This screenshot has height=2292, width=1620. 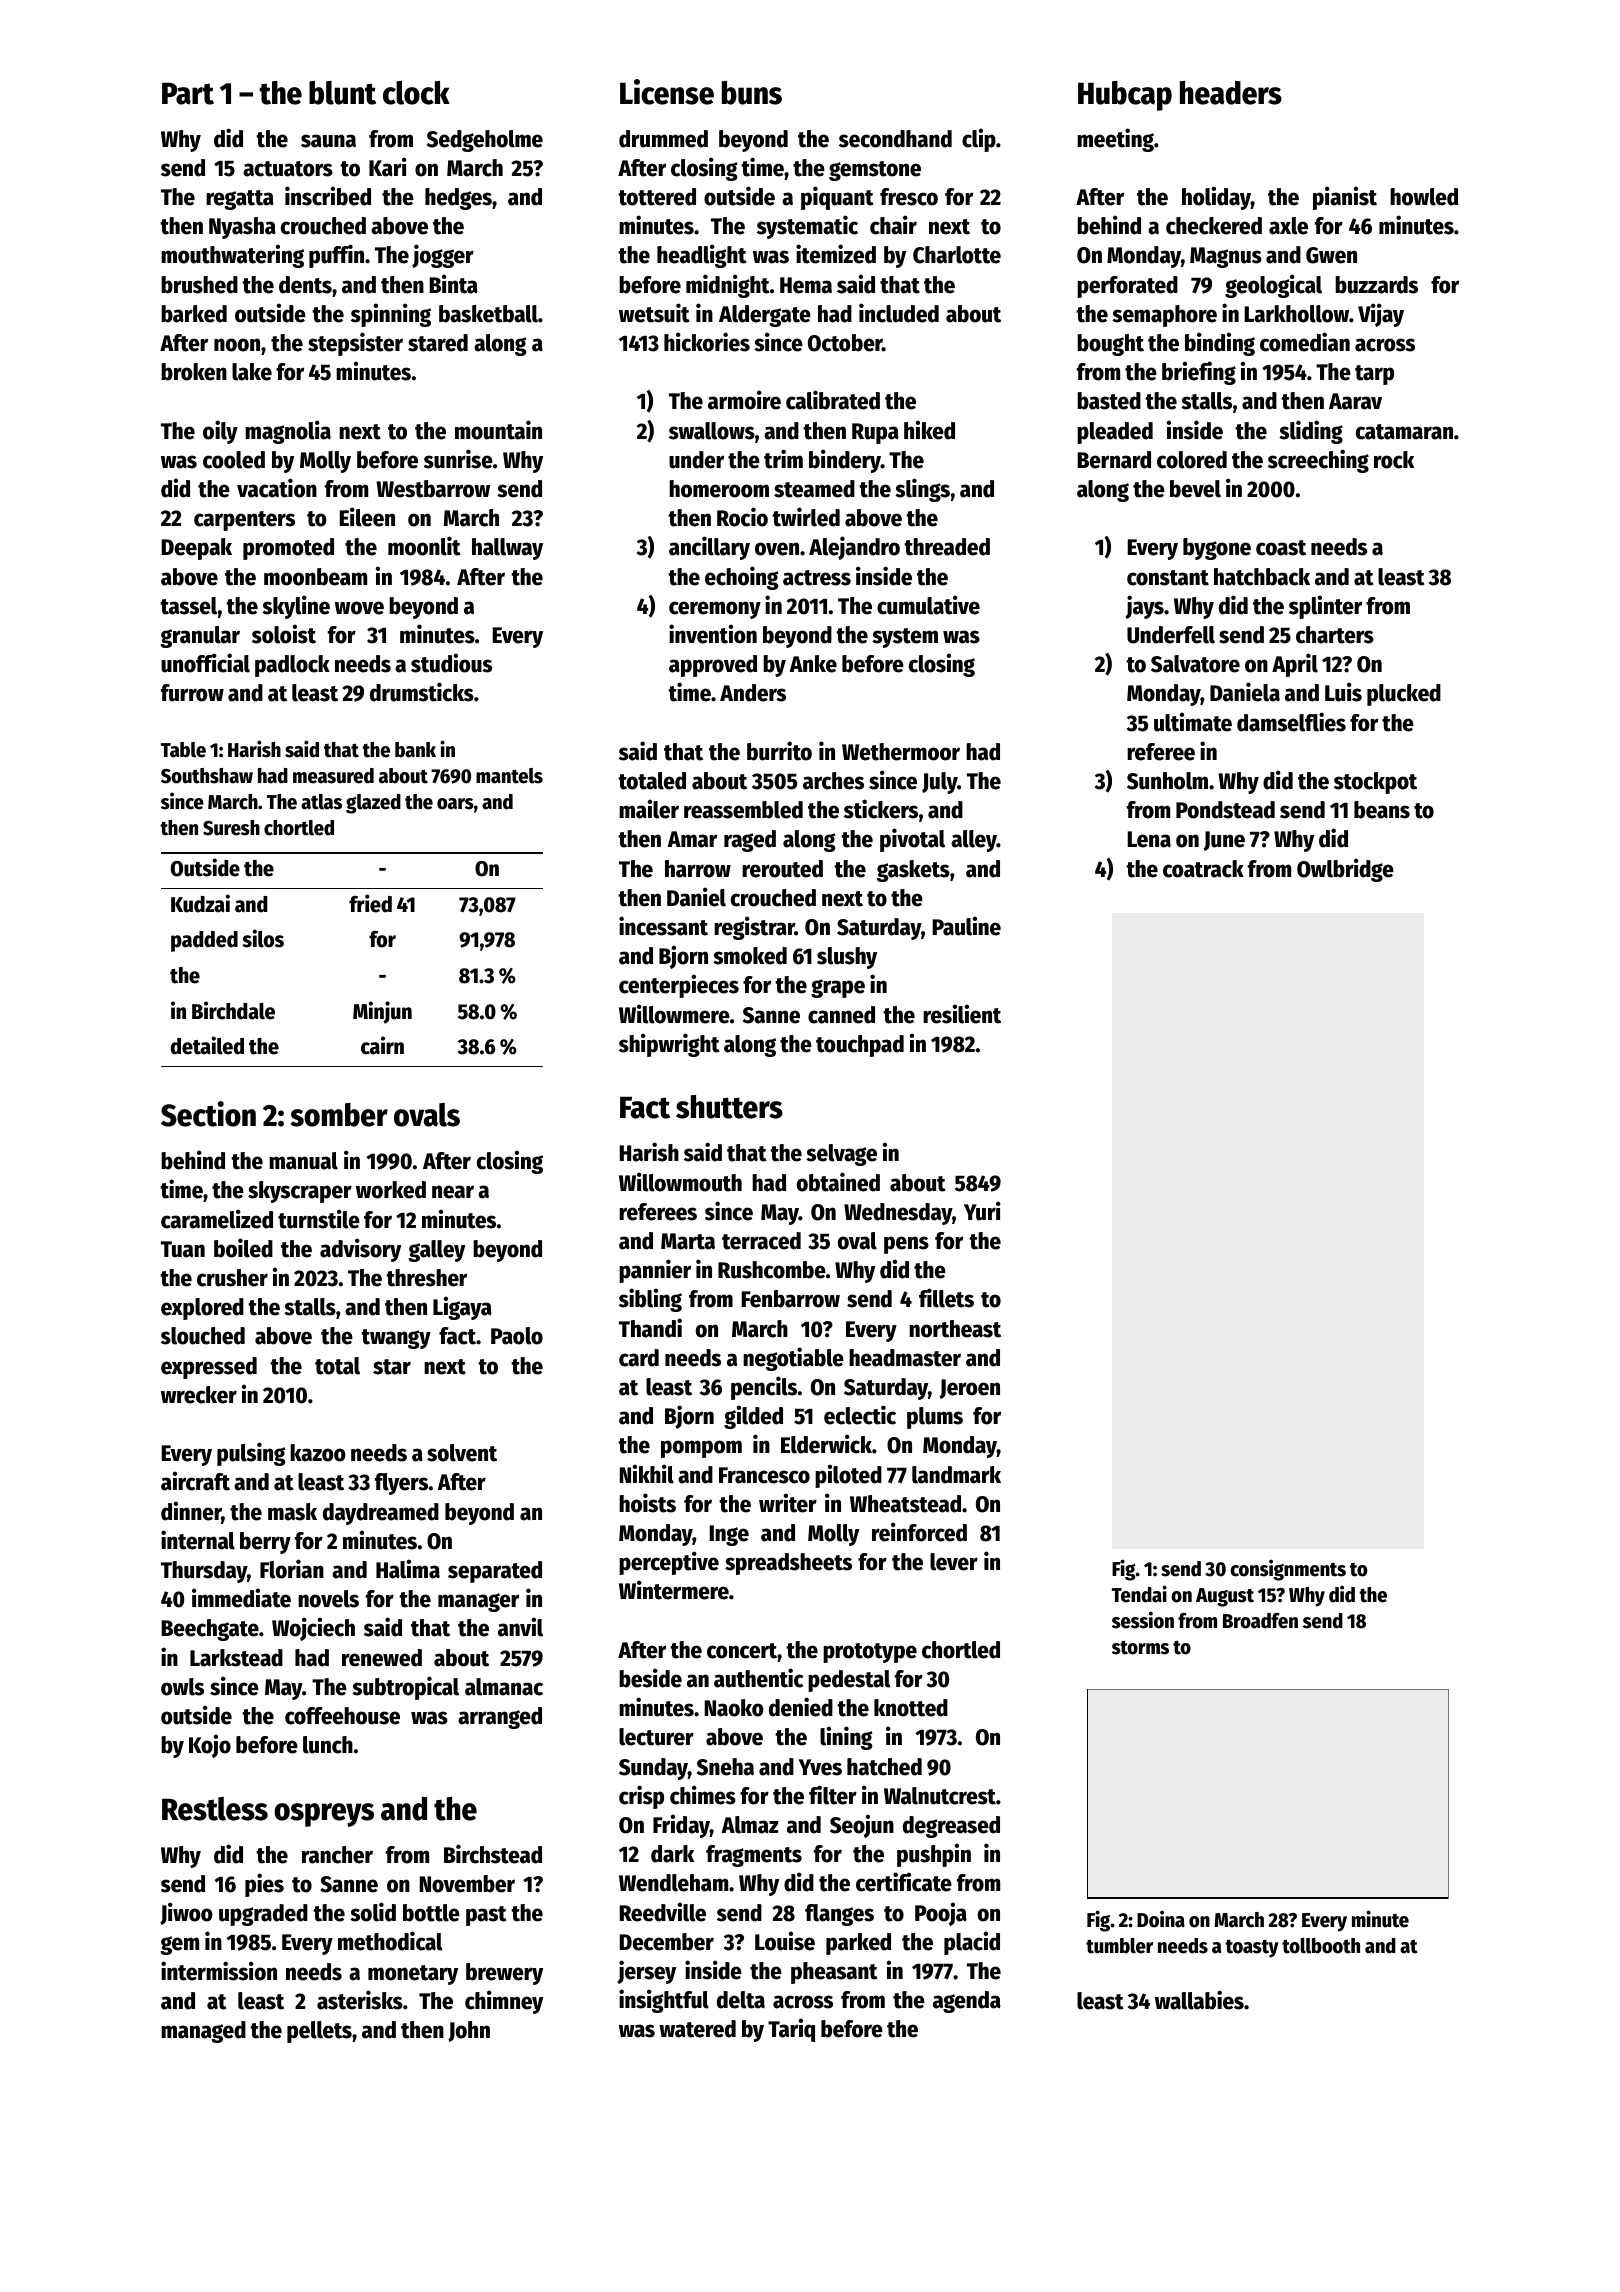 What do you see at coordinates (667, 92) in the screenshot?
I see `License` at bounding box center [667, 92].
